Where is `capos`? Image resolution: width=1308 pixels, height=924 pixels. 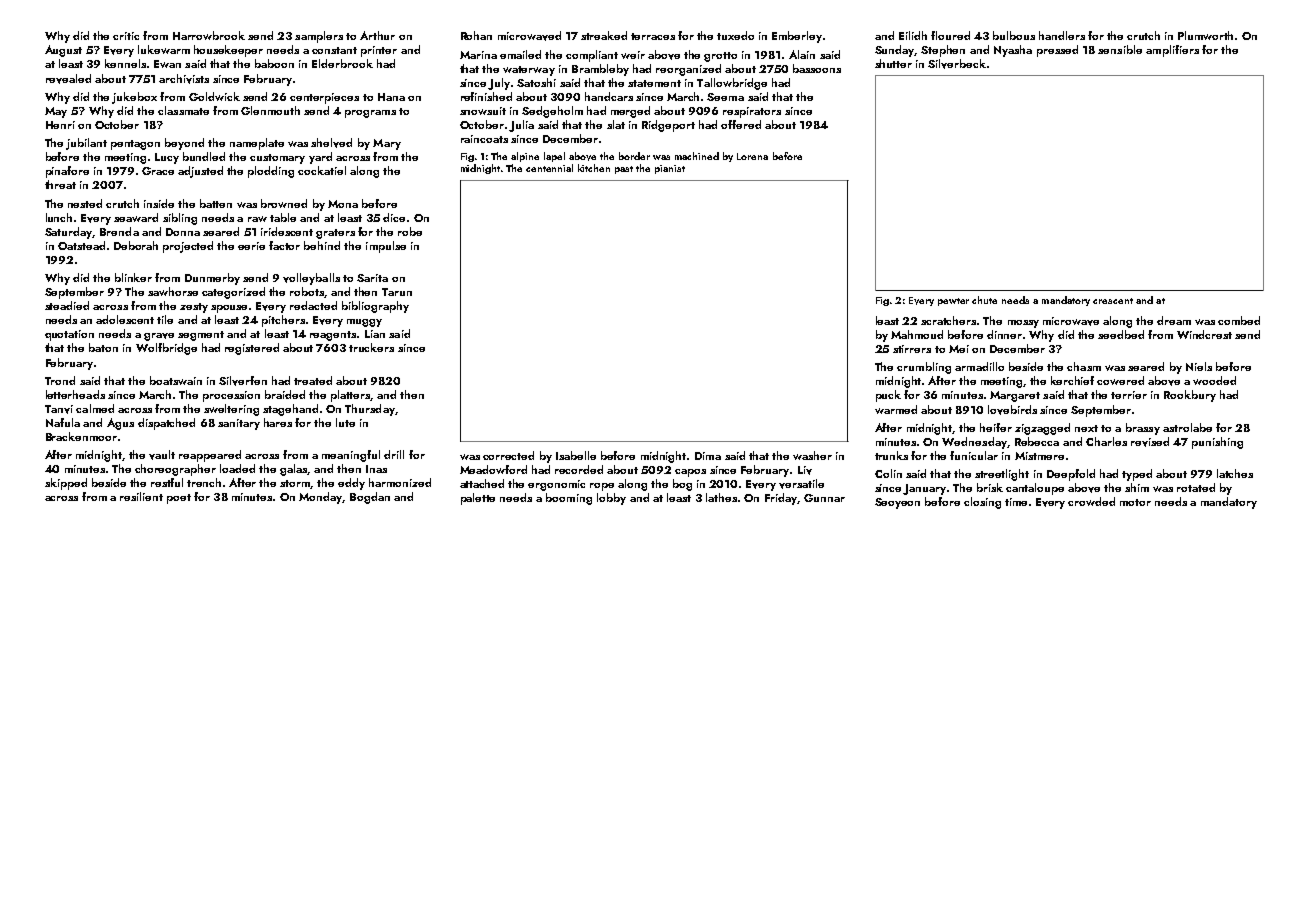 capos is located at coordinates (690, 473).
